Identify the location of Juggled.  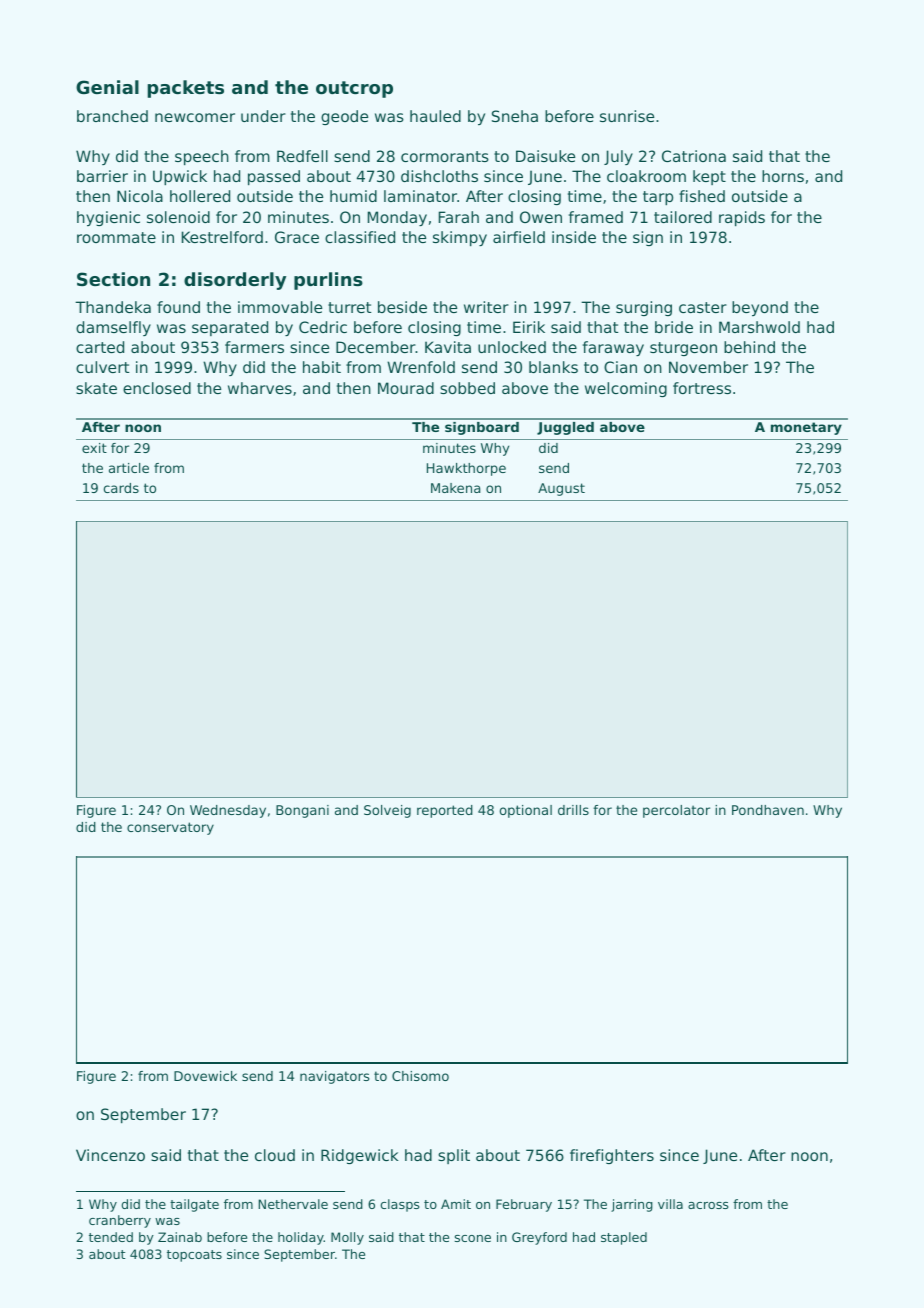
(565, 428).
